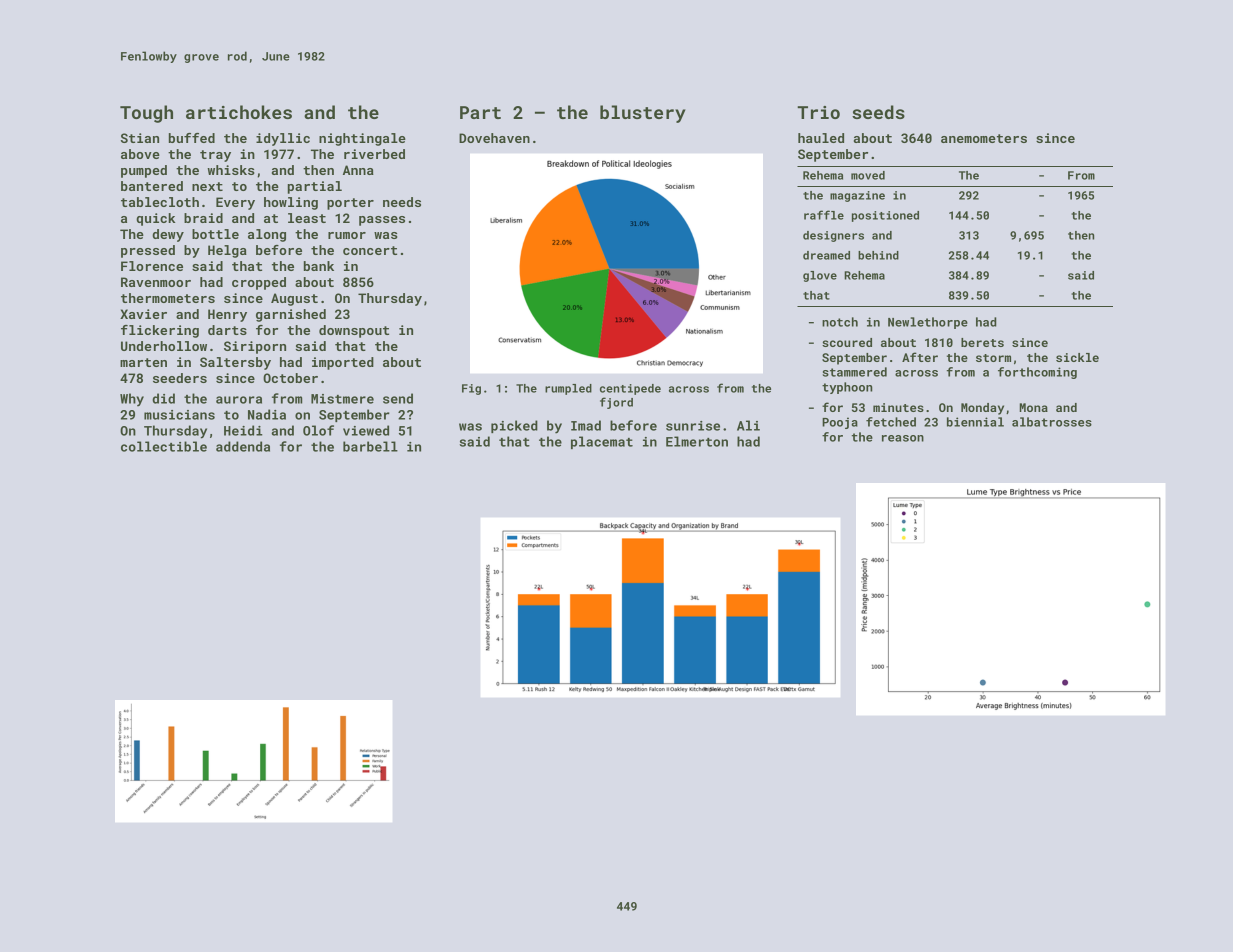  I want to click on Dovehaven, so click(494, 138).
